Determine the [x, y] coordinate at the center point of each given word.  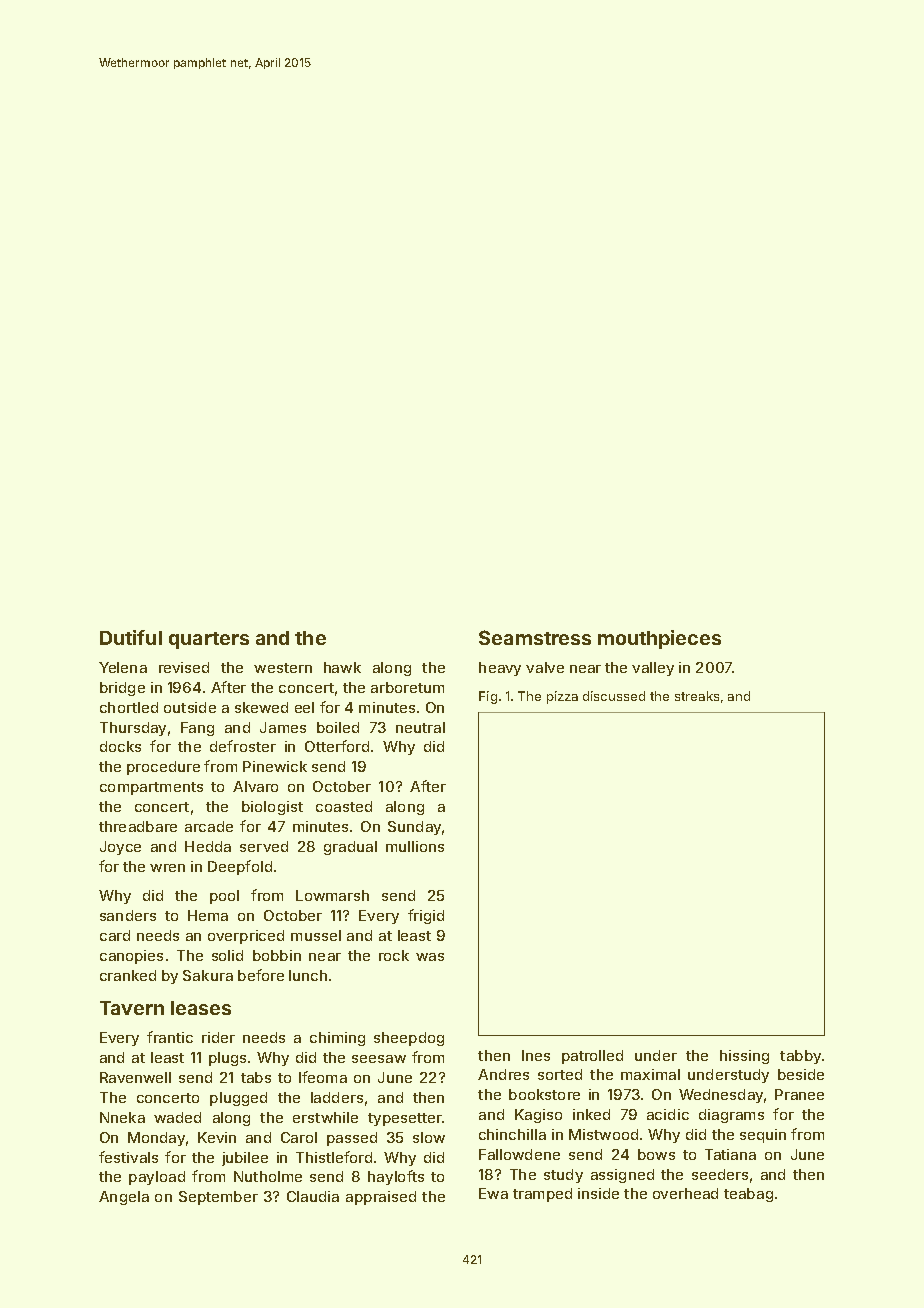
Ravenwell [135, 1077]
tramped [542, 1195]
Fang [197, 729]
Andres [503, 1074]
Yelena [123, 667]
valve [545, 667]
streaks [697, 696]
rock [394, 955]
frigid [426, 916]
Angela [124, 1198]
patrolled [592, 1057]
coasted [344, 806]
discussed [614, 696]
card [115, 935]
